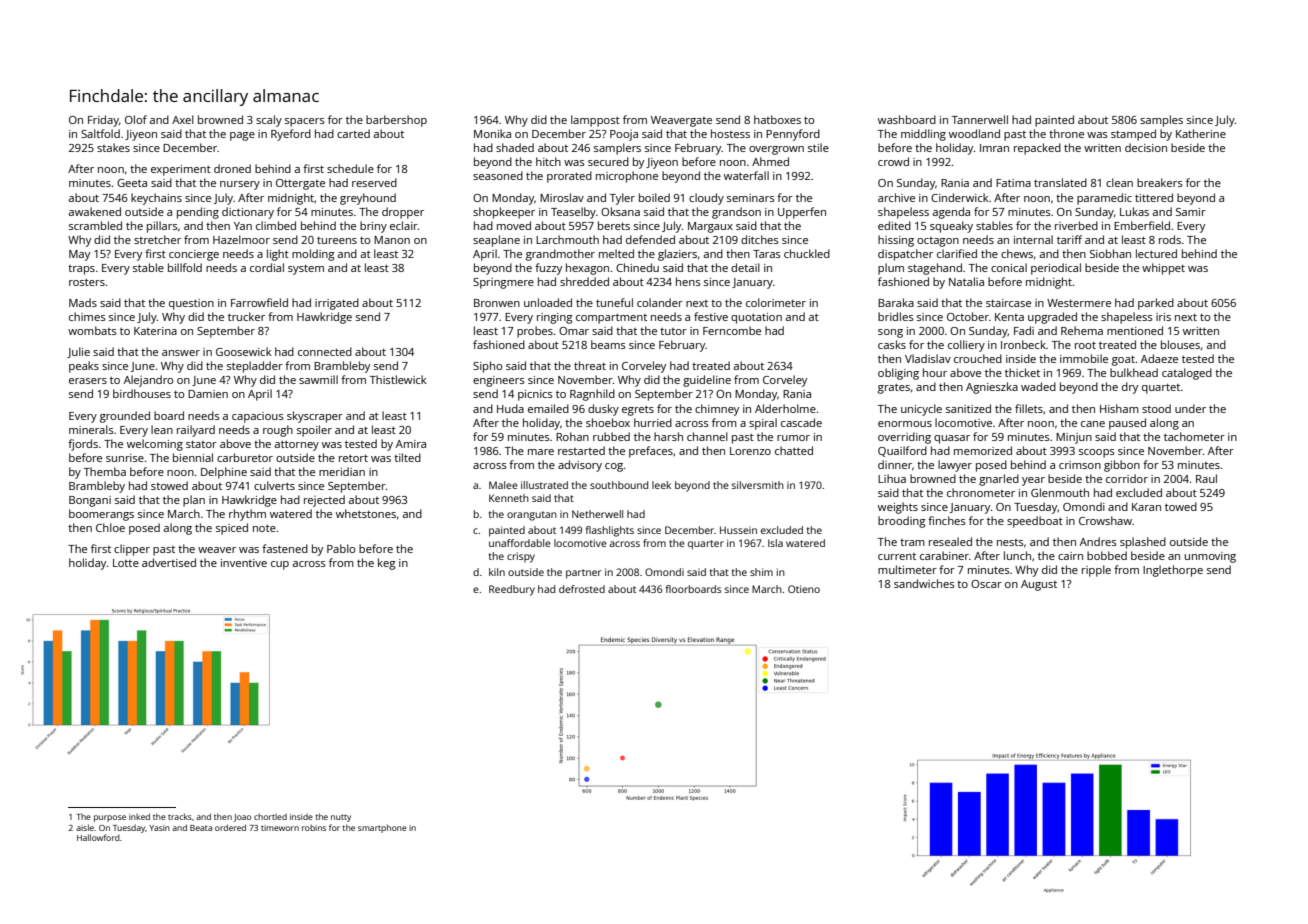 The width and height of the screenshot is (1308, 924). Describe the element at coordinates (1161, 121) in the screenshot. I see `samples` at that location.
